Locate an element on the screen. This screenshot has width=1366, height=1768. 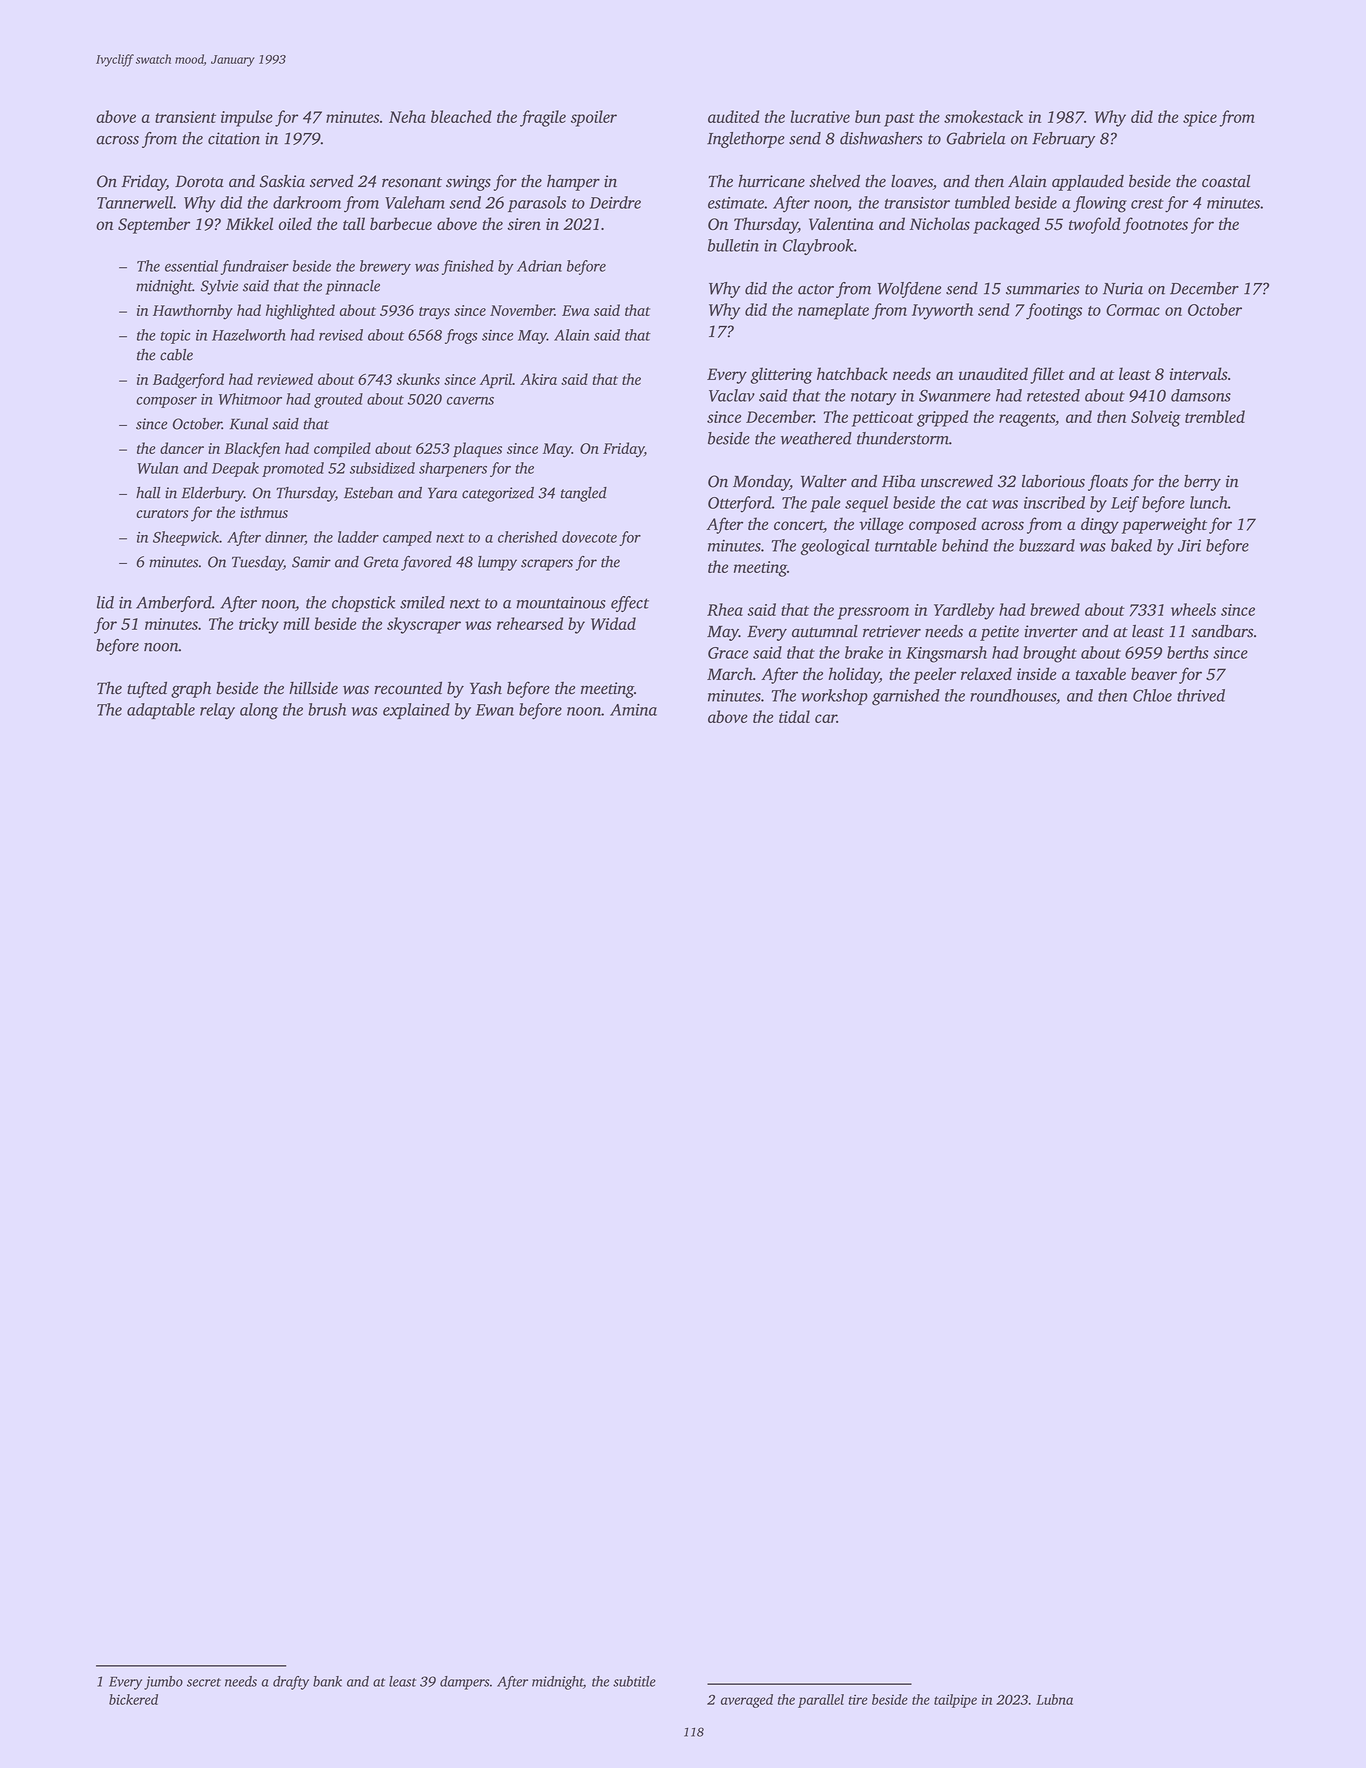
Amina is located at coordinates (633, 710).
